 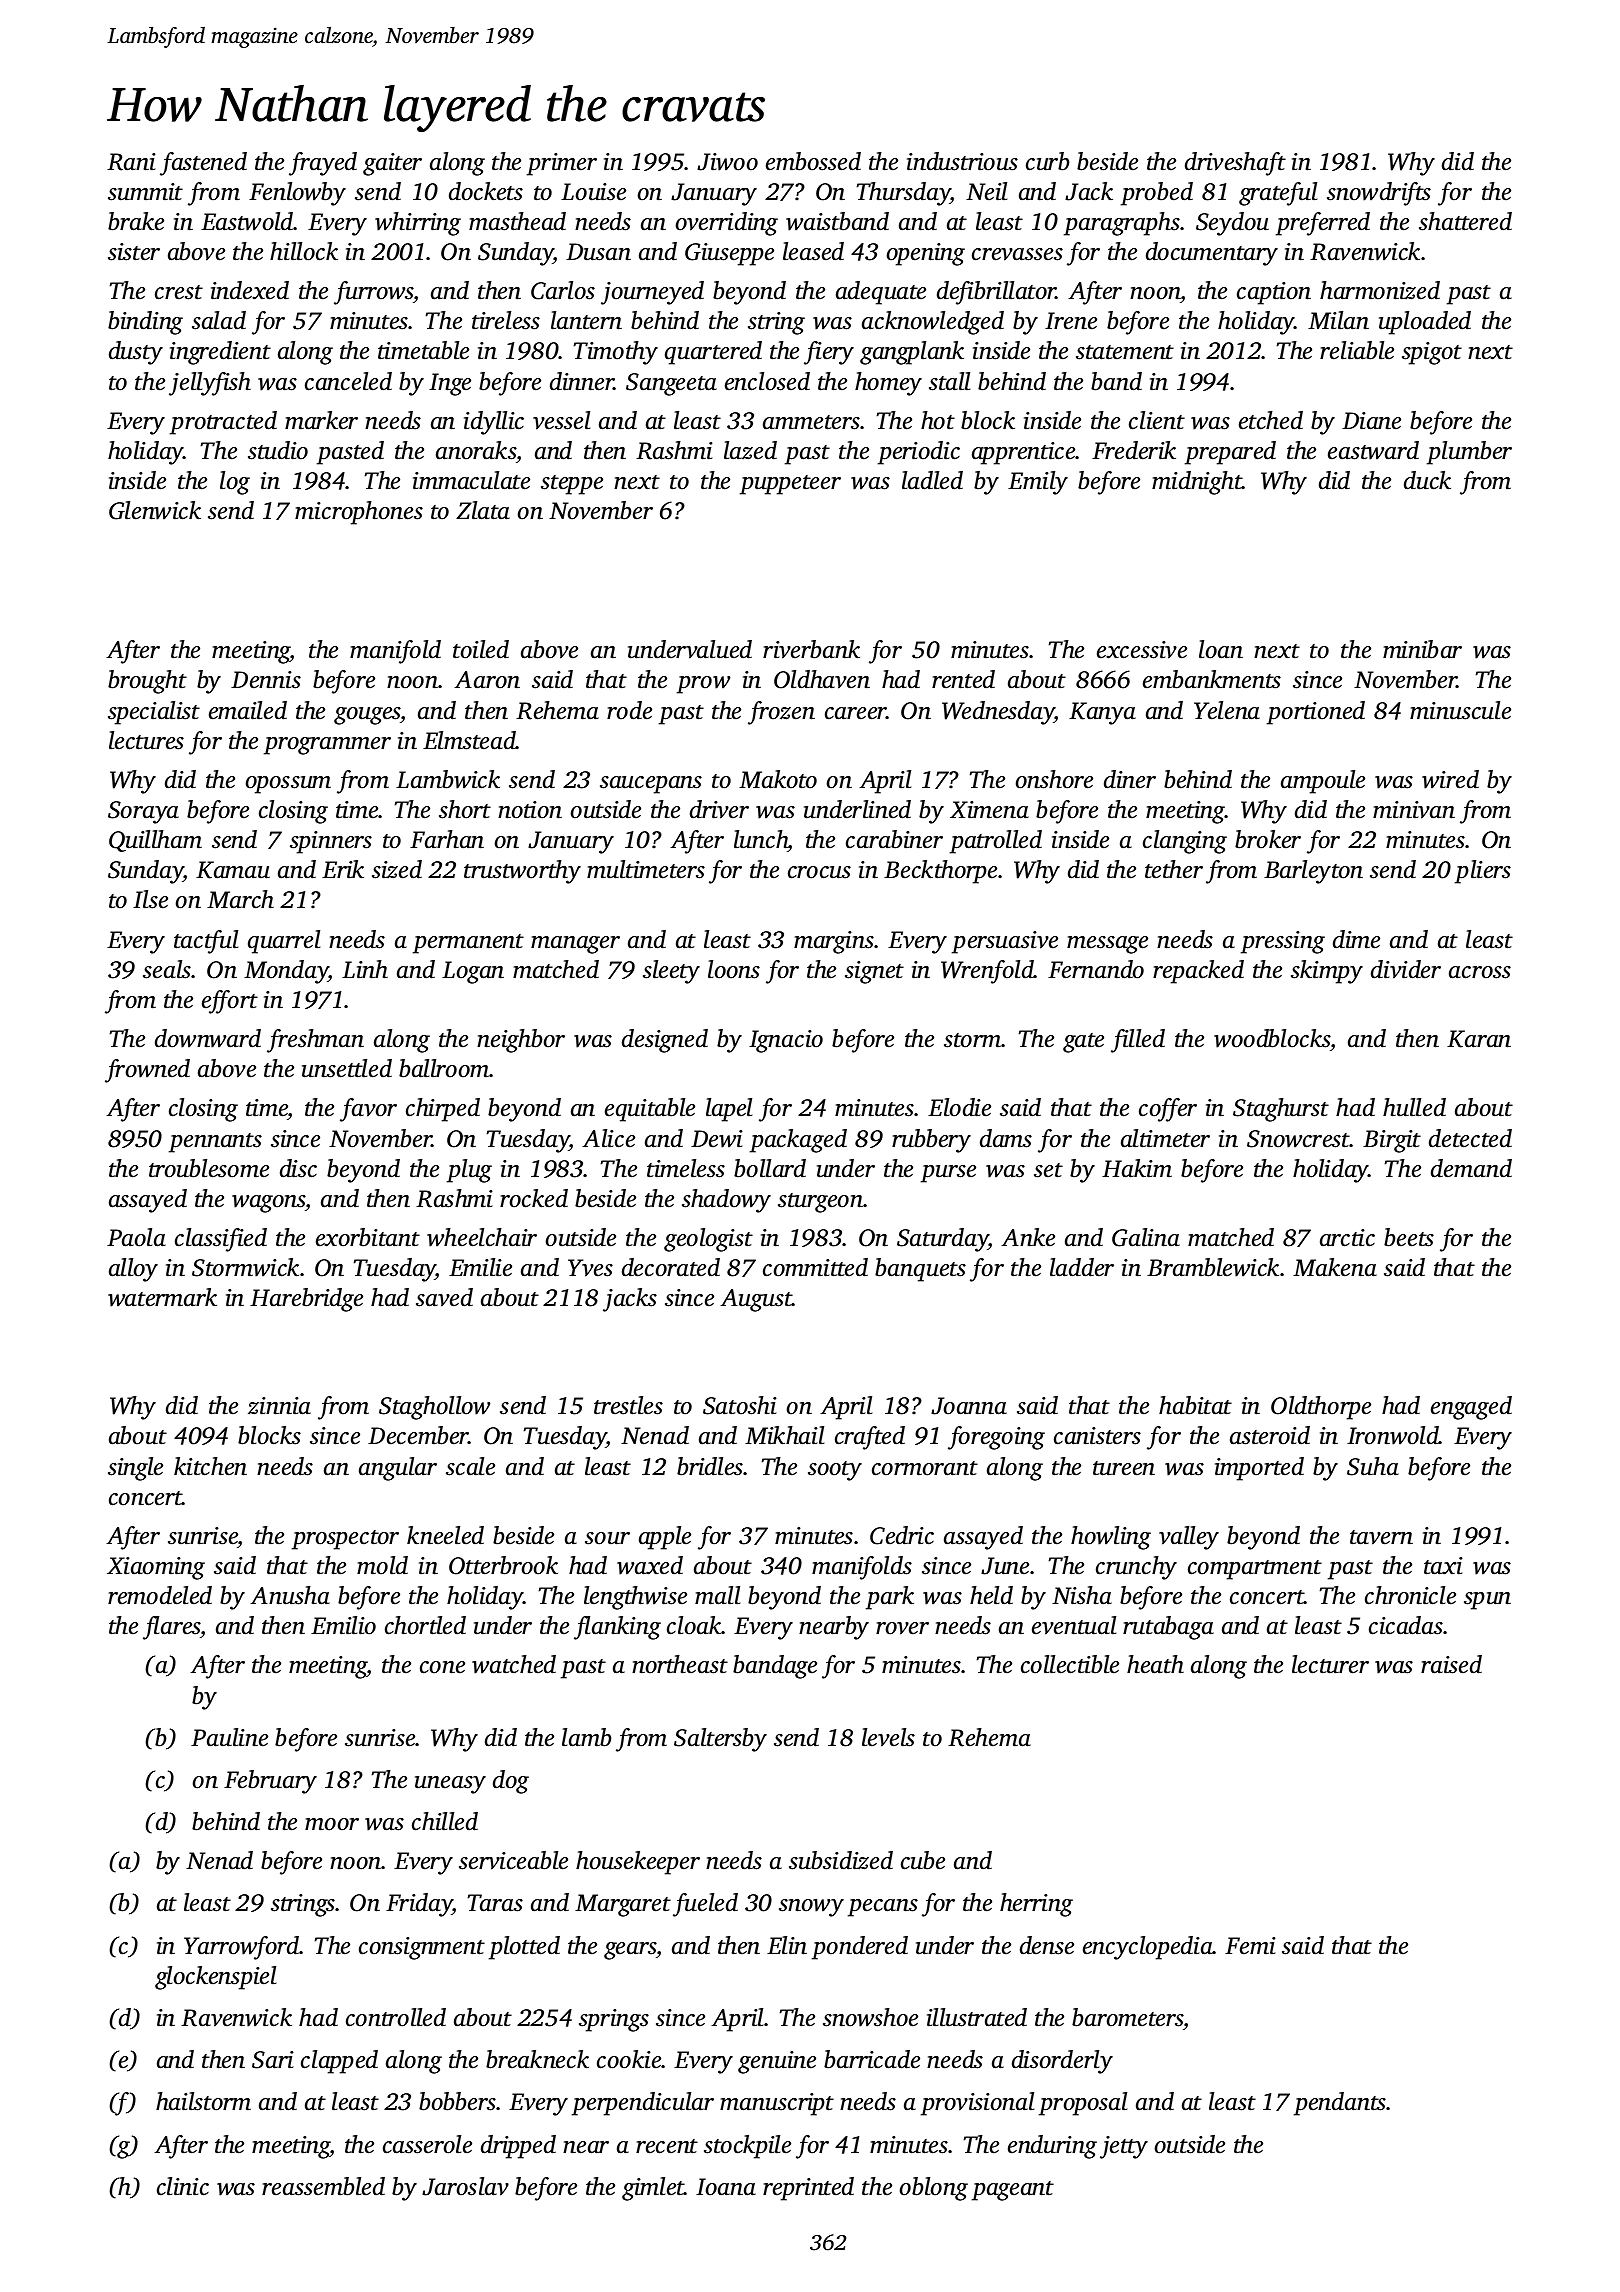 I want to click on downward, so click(x=208, y=1038).
